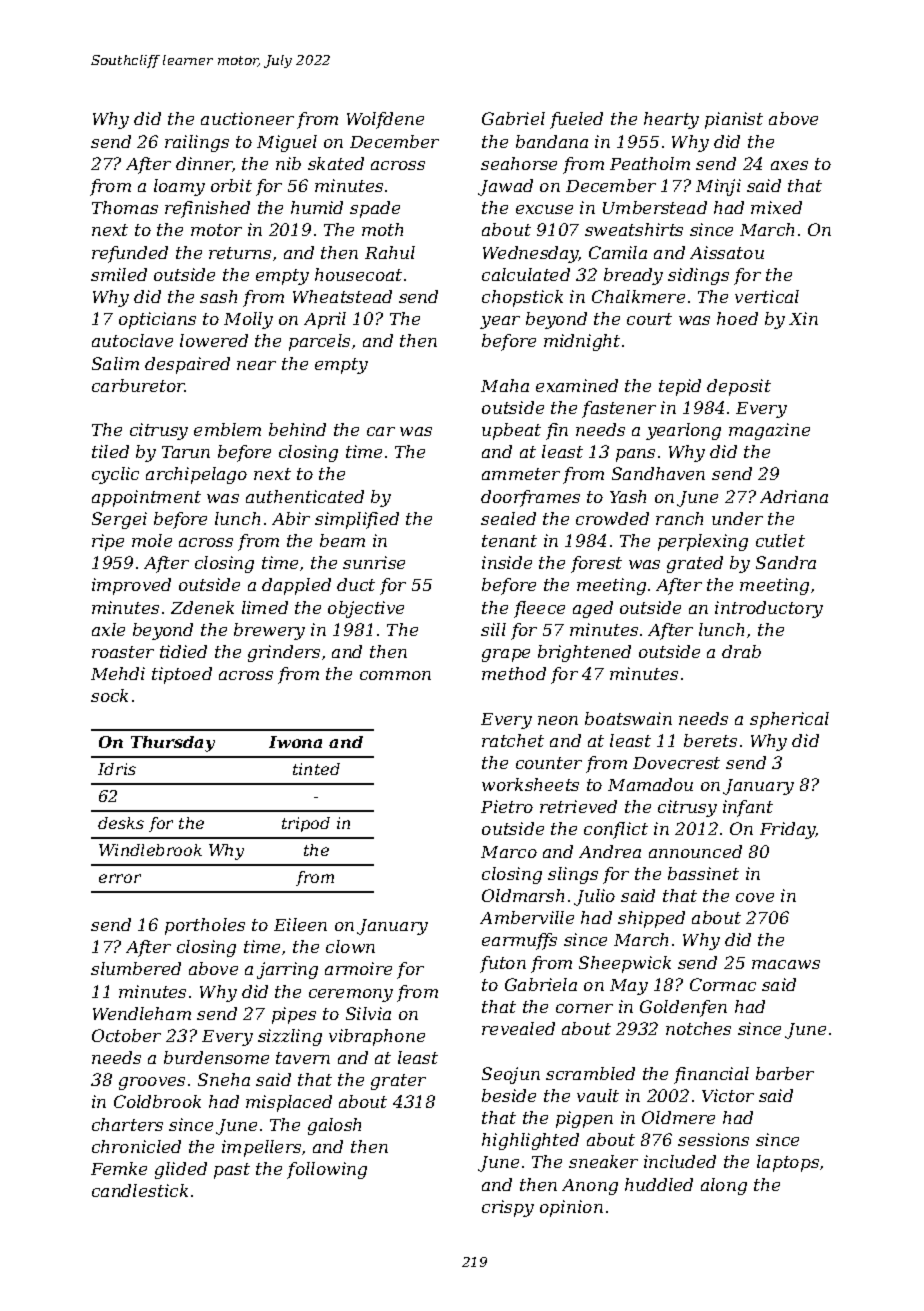 The height and width of the document is (1311, 924). Describe the element at coordinates (748, 808) in the document. I see `infant` at that location.
